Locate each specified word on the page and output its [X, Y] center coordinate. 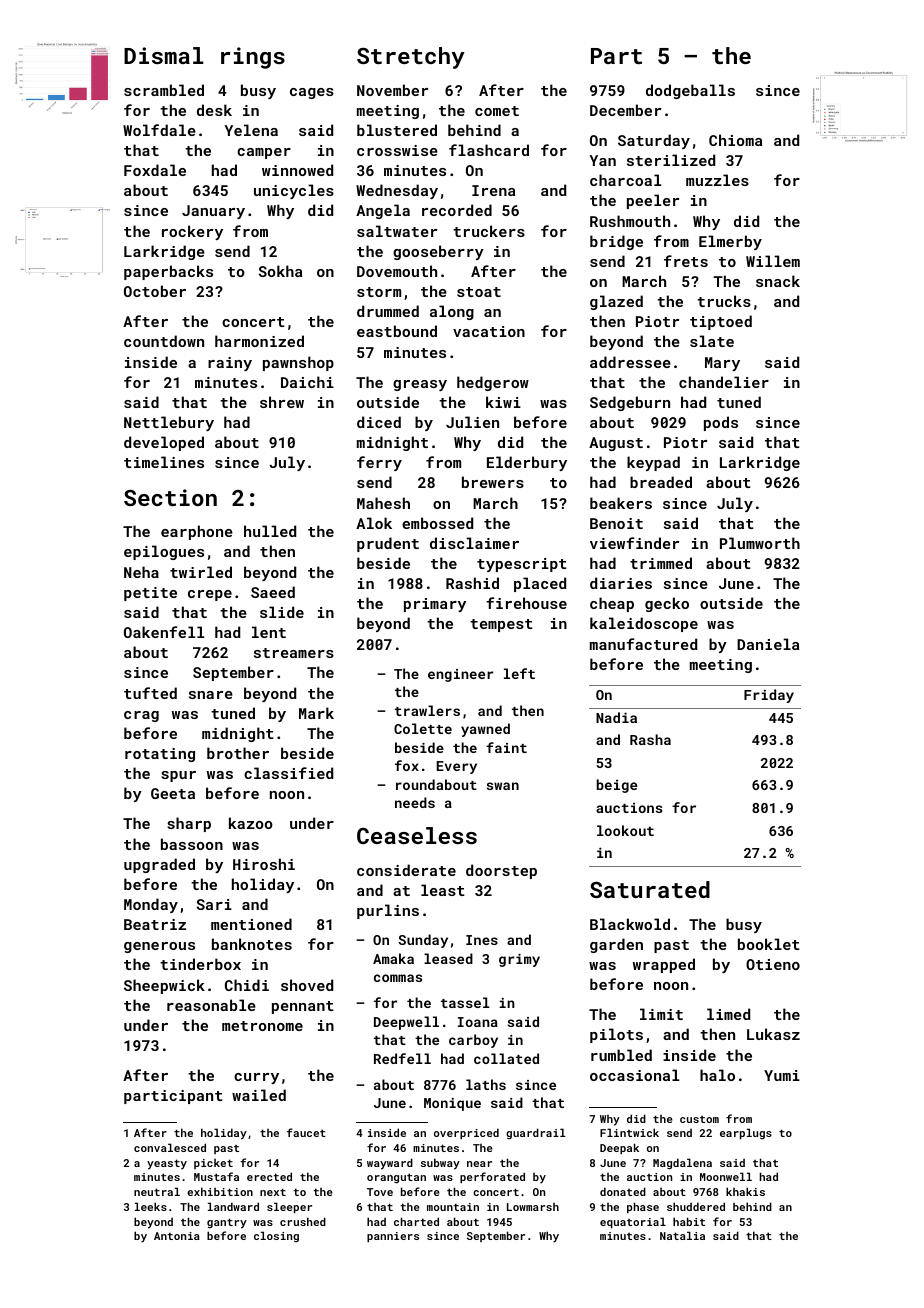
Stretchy [411, 58]
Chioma [735, 140]
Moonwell [726, 1176]
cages [312, 93]
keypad [653, 463]
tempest [501, 625]
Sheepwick [164, 986]
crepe [210, 595]
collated [506, 1058]
